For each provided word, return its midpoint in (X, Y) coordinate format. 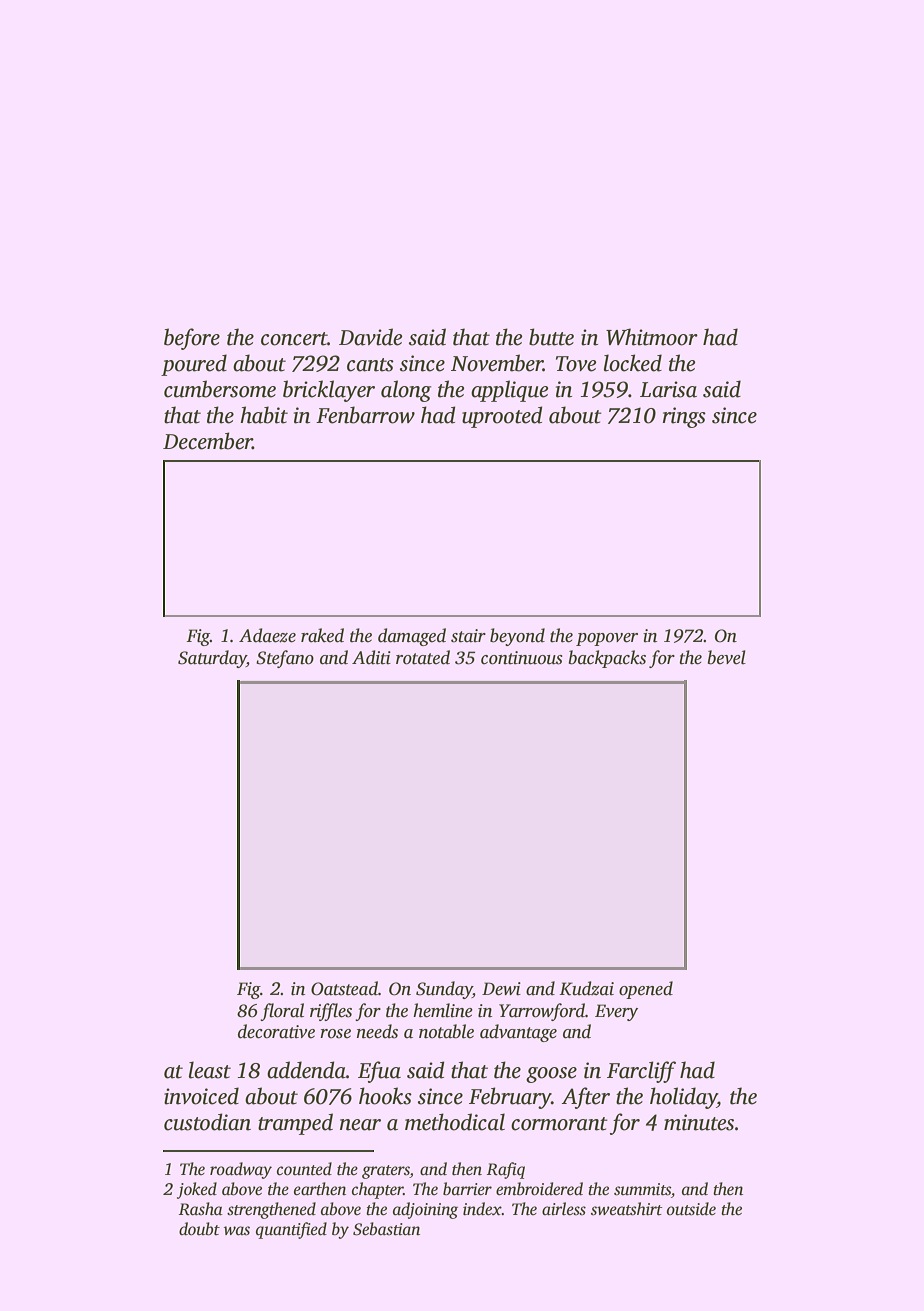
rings (684, 417)
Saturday (212, 659)
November (497, 363)
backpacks (607, 659)
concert (294, 339)
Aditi (371, 657)
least (210, 1070)
